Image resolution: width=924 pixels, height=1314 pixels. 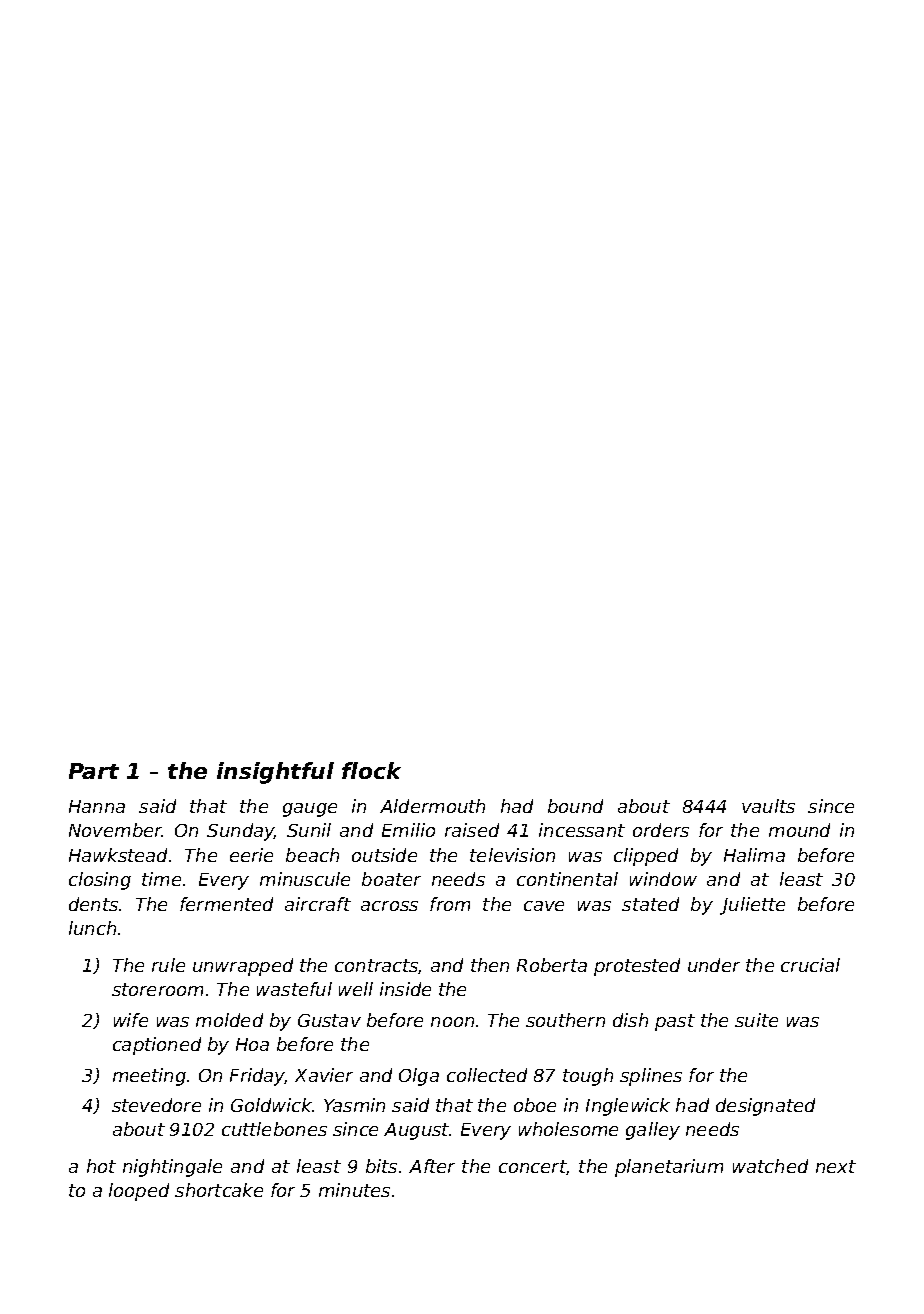 I want to click on wife, so click(x=131, y=1020).
